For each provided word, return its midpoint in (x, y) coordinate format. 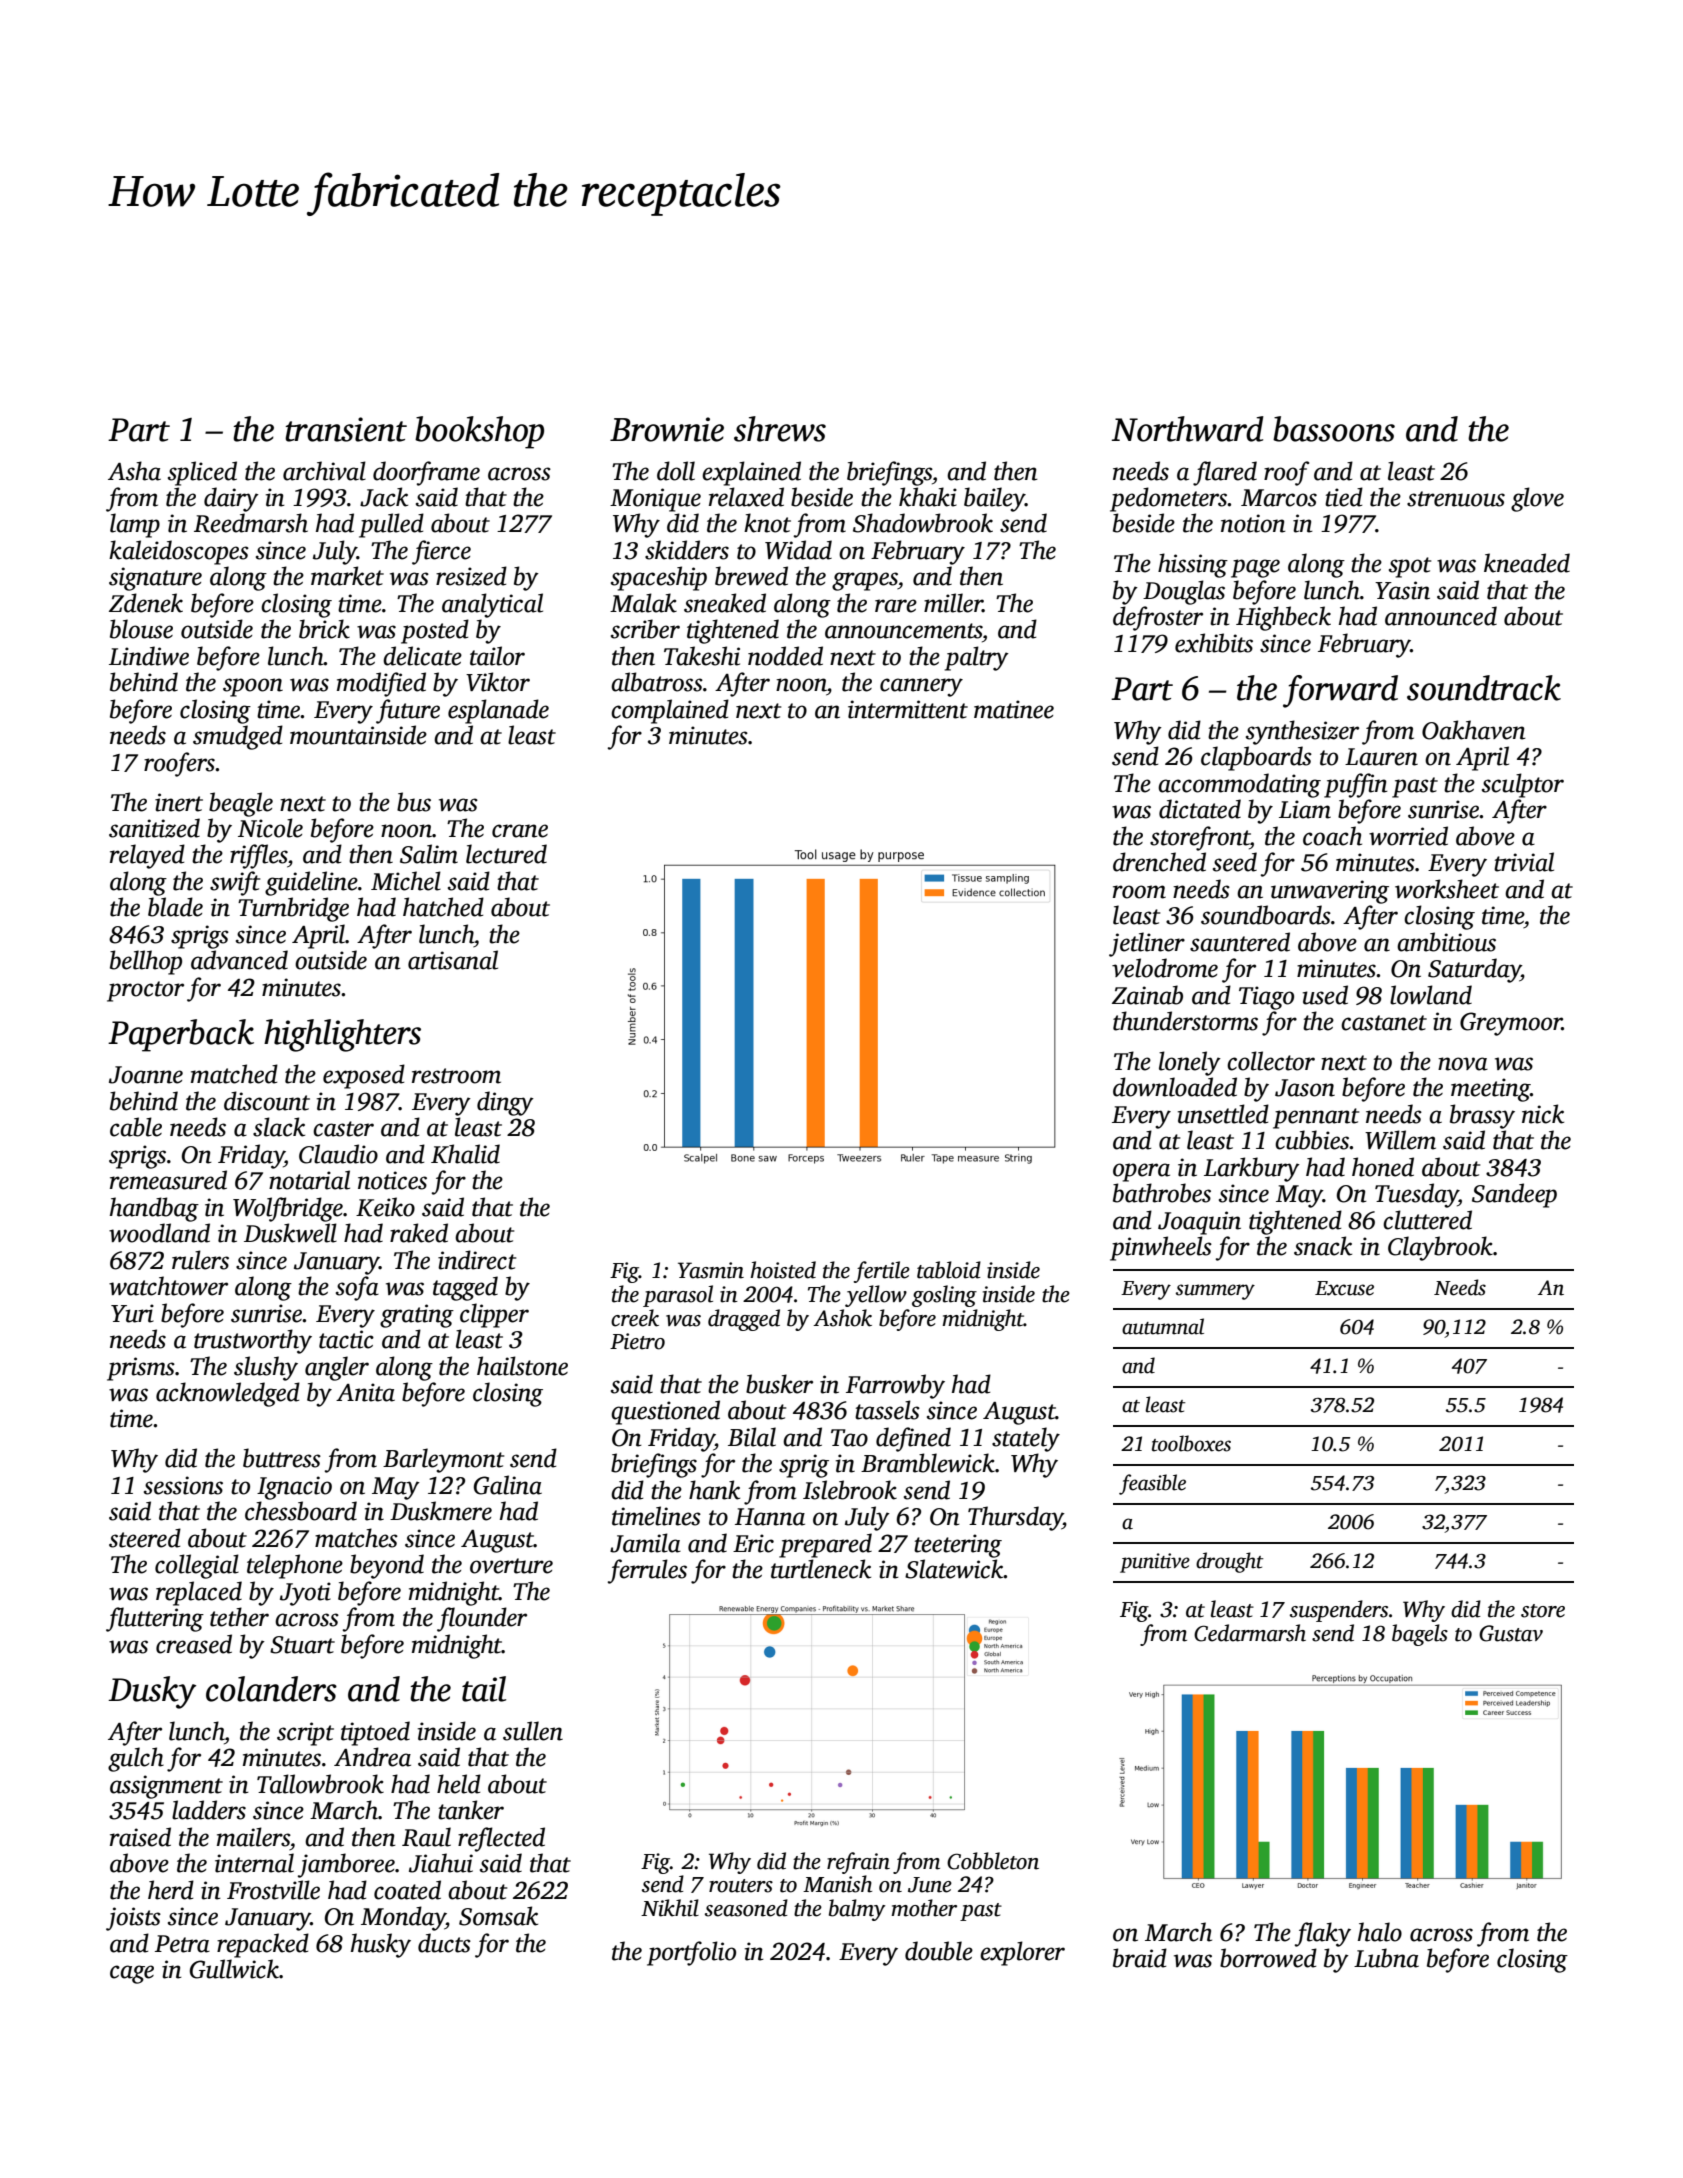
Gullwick (234, 1969)
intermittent (908, 709)
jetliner (1147, 944)
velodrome (1165, 968)
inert (179, 802)
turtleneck (821, 1569)
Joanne (146, 1075)
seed (1235, 862)
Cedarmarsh (1250, 1633)
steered (145, 1538)
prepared (825, 1545)
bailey (994, 499)
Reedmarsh (251, 523)
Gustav (1511, 1633)
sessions (183, 1485)
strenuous (1456, 499)
